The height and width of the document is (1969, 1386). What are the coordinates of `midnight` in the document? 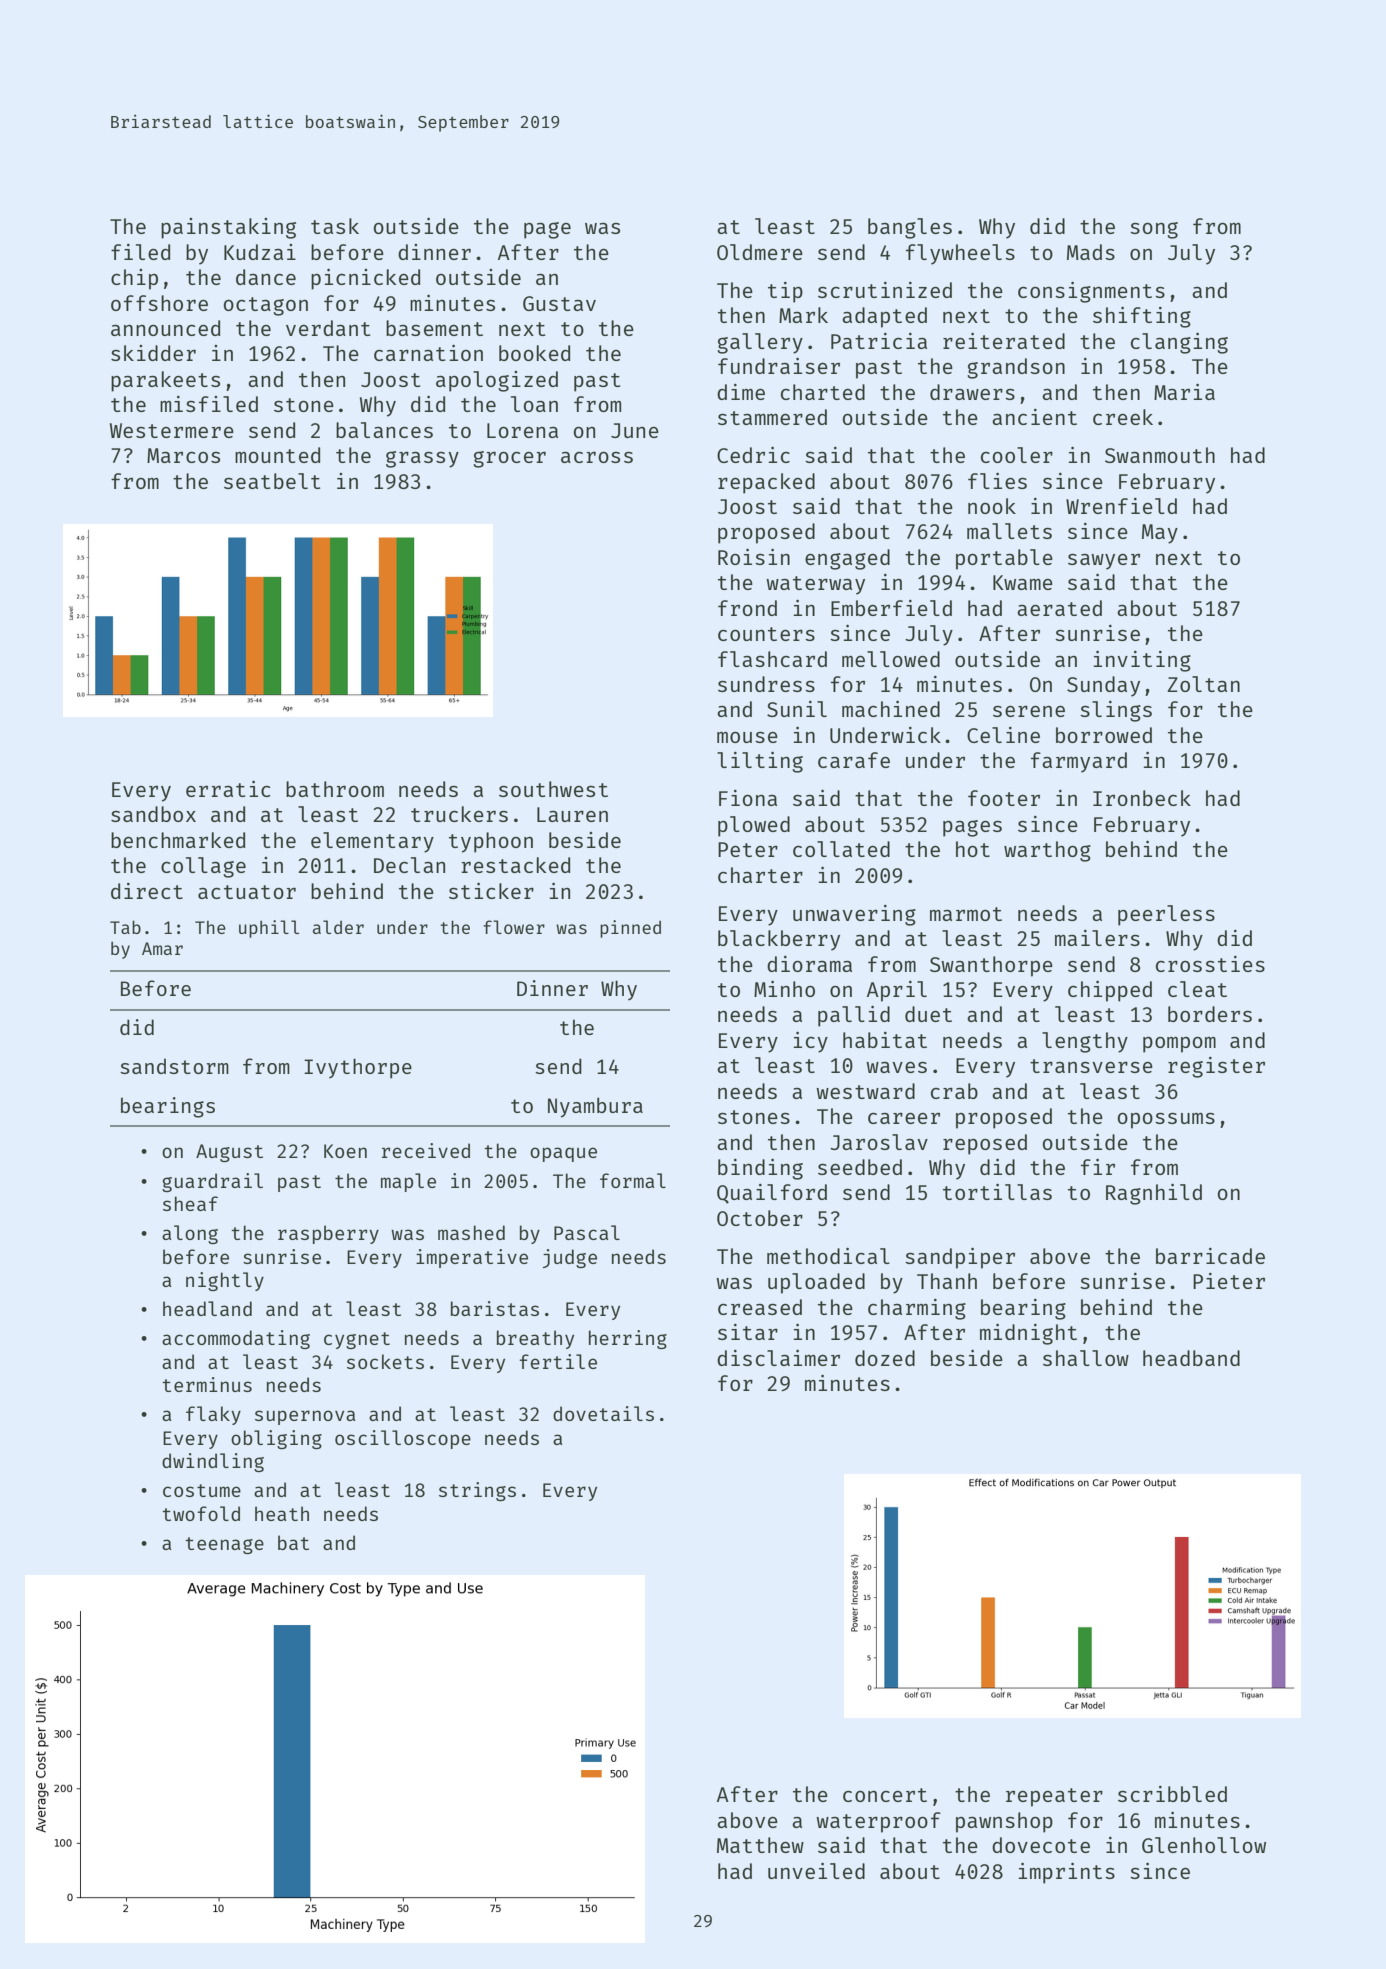 It's located at (1028, 1334).
